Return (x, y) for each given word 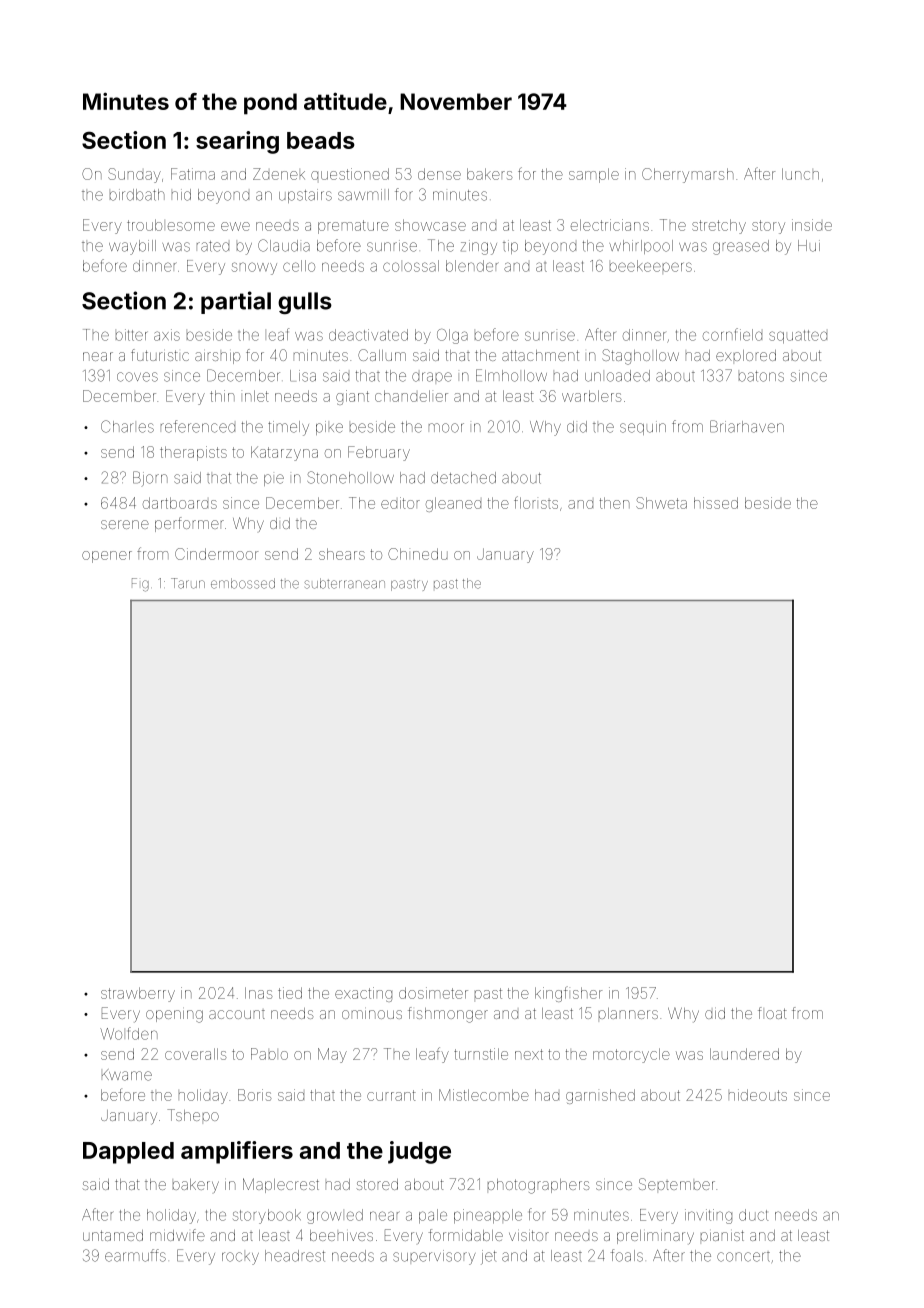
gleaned (453, 504)
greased (741, 247)
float (772, 1013)
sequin (643, 428)
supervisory (434, 1257)
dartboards (180, 503)
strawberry (138, 994)
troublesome (171, 225)
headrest (295, 1256)
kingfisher (568, 994)
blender (472, 266)
